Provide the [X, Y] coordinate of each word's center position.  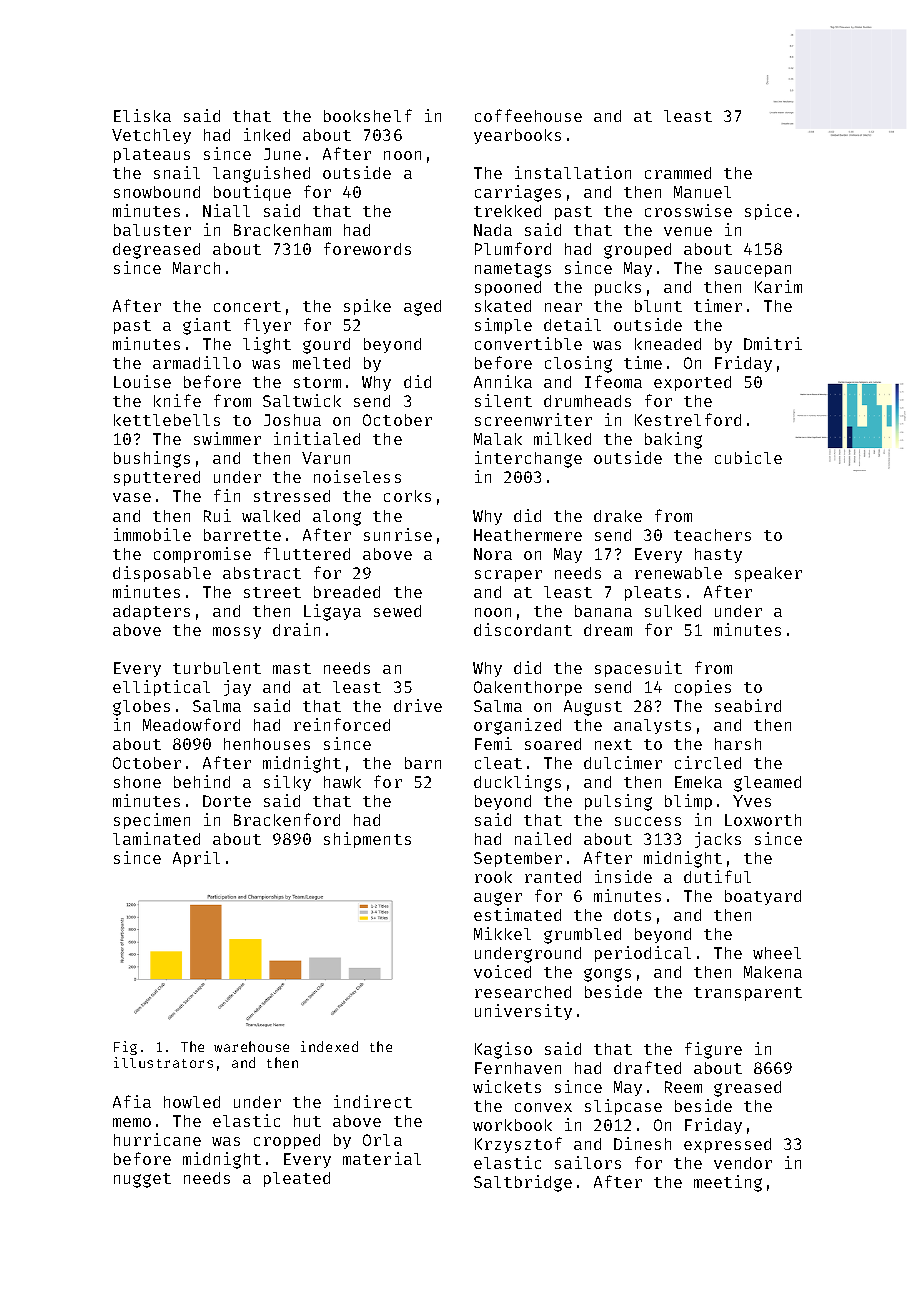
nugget [142, 1180]
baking [673, 440]
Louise [142, 381]
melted [321, 363]
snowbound [157, 192]
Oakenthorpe [528, 688]
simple [503, 326]
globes [141, 708]
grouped [637, 251]
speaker [768, 574]
